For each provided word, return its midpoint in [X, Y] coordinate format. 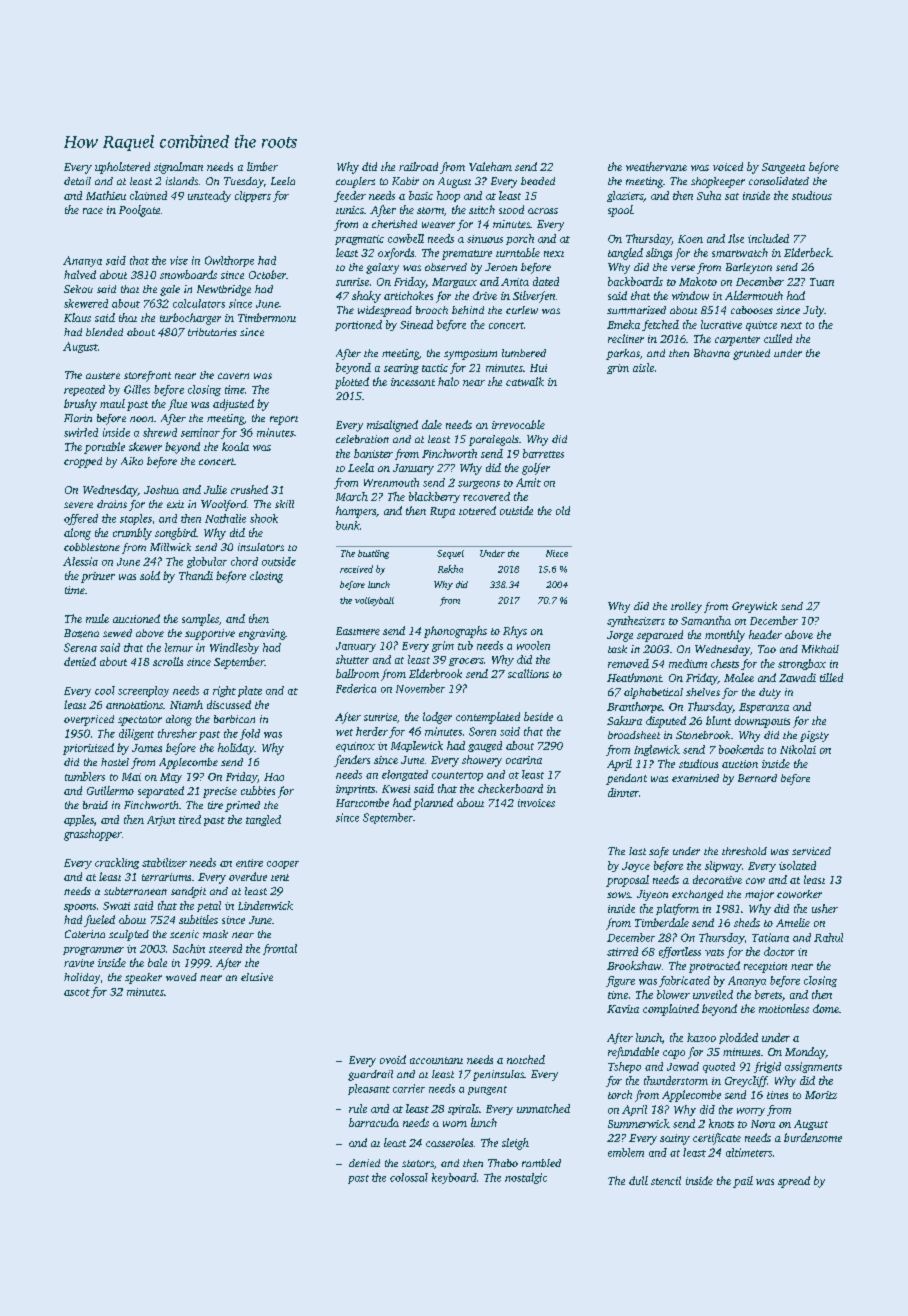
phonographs [455, 632]
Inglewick [657, 750]
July [813, 311]
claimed [148, 195]
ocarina [524, 760]
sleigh [515, 1144]
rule [358, 1108]
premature [467, 255]
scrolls [168, 661]
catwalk [525, 381]
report [284, 420]
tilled [831, 677]
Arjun [161, 821]
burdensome [813, 1137]
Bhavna [712, 353]
